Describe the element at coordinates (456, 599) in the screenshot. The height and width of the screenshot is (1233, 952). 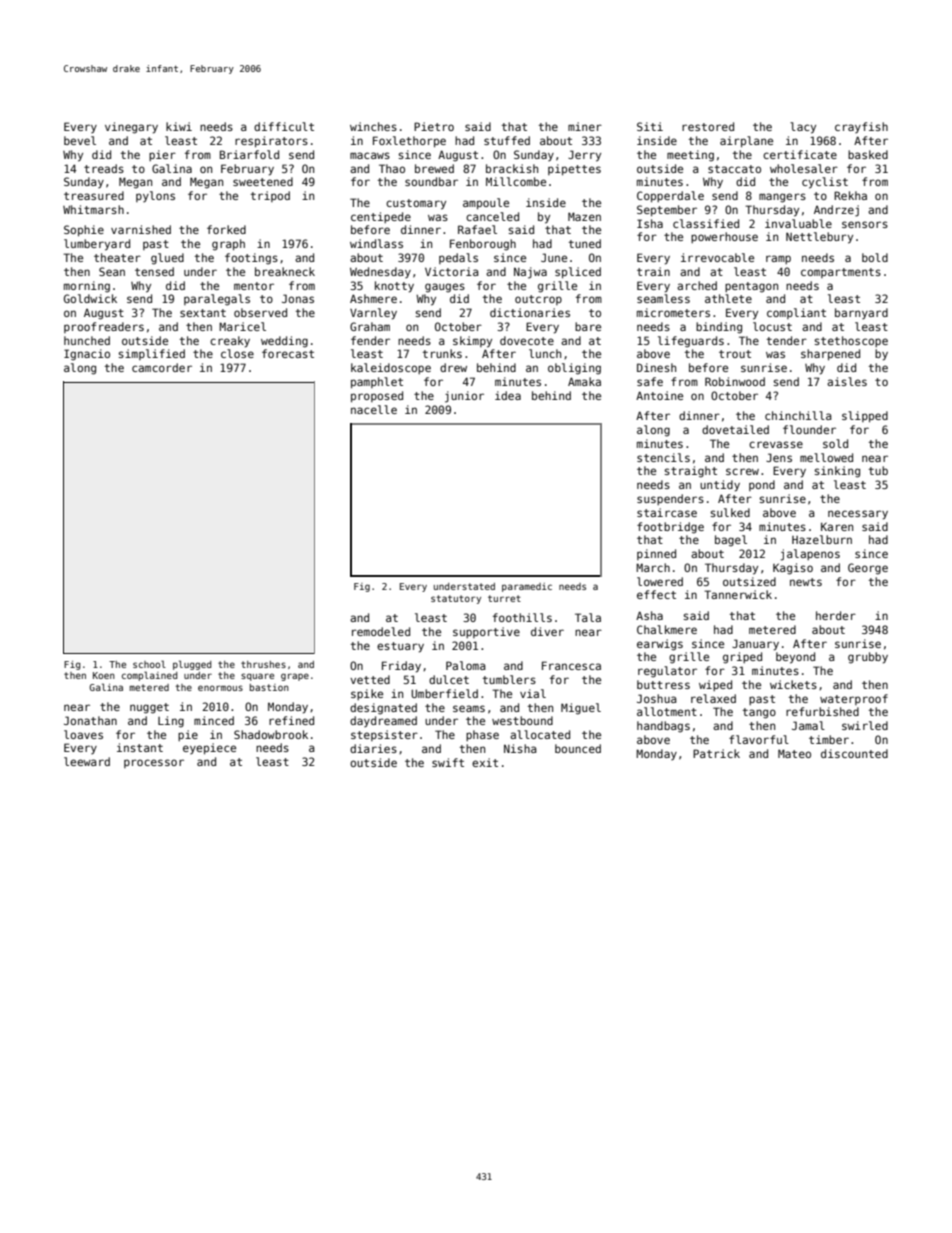
I see `statutory` at that location.
